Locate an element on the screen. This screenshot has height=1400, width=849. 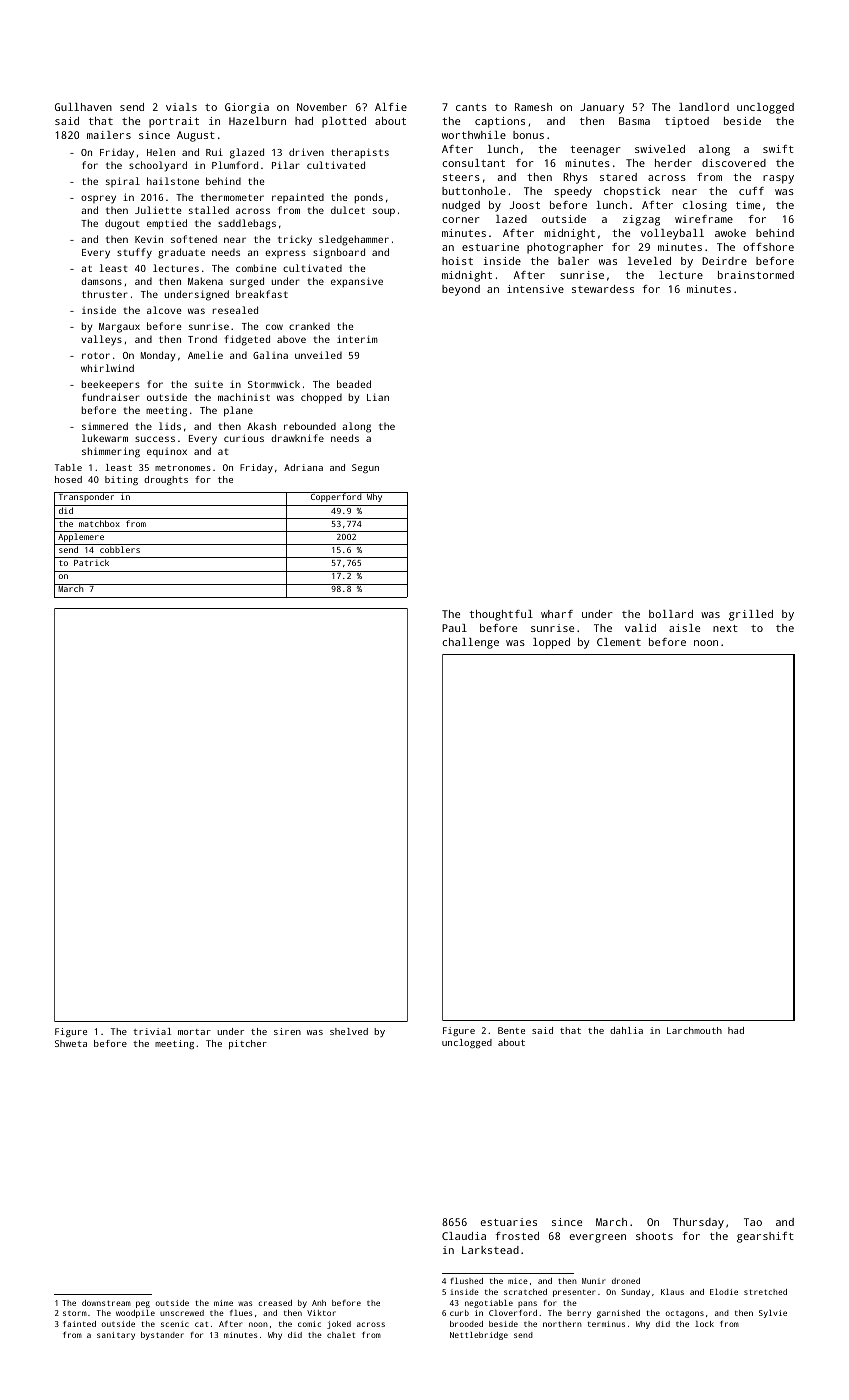
terminus is located at coordinates (606, 1324).
